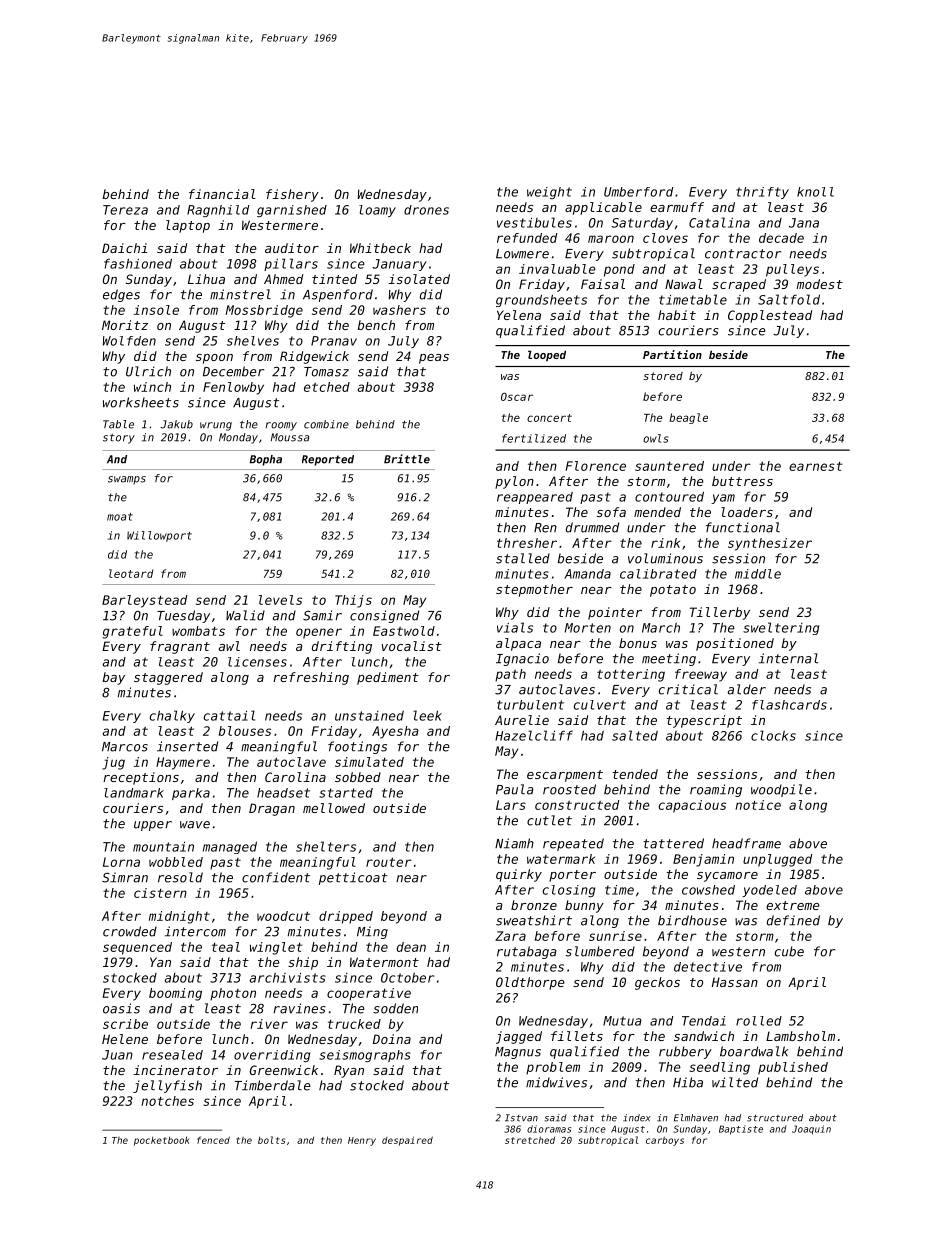  Describe the element at coordinates (369, 762) in the screenshot. I see `simulated` at that location.
